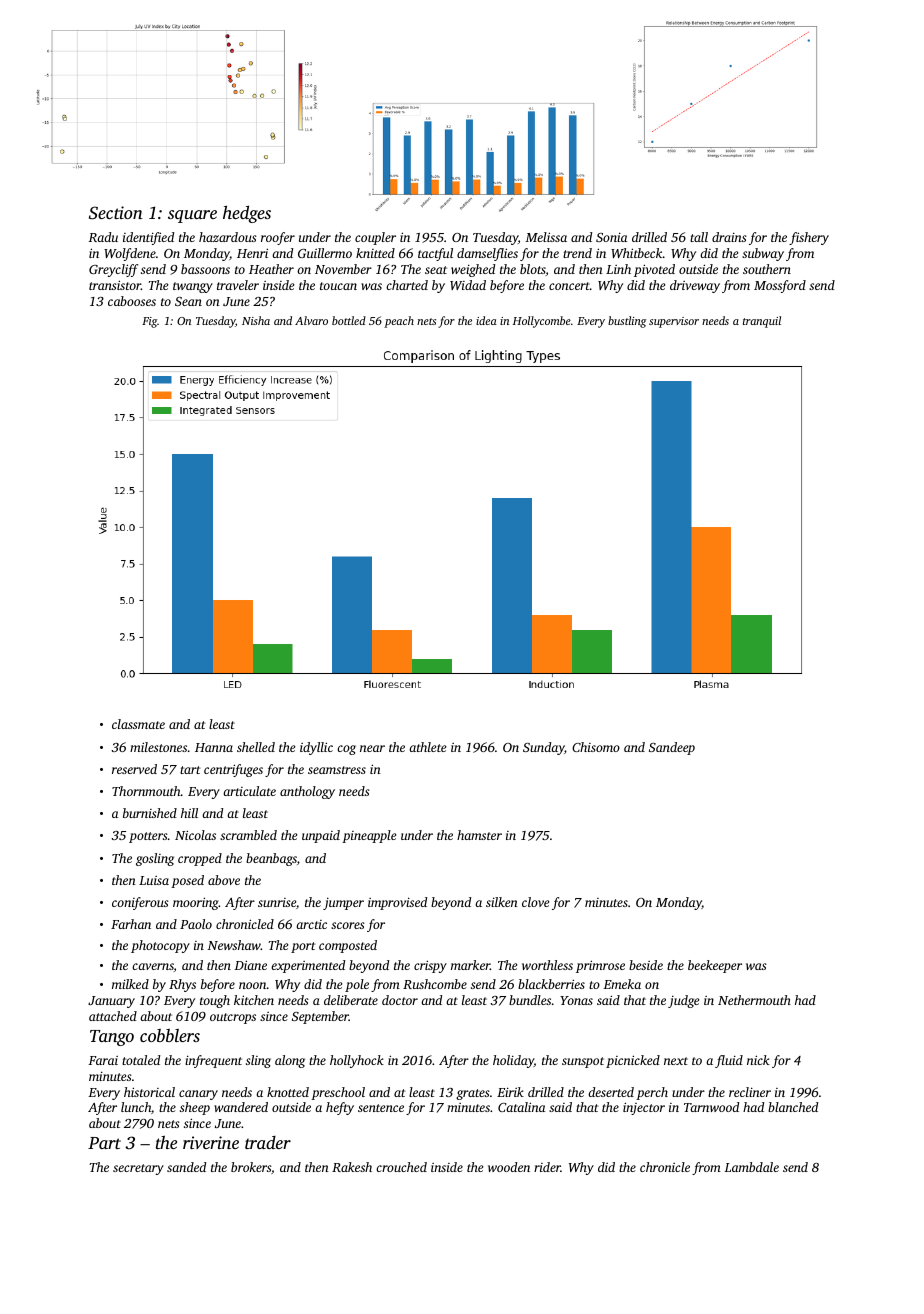 This image has height=1314, width=924. Describe the element at coordinates (188, 301) in the image. I see `Sean` at that location.
